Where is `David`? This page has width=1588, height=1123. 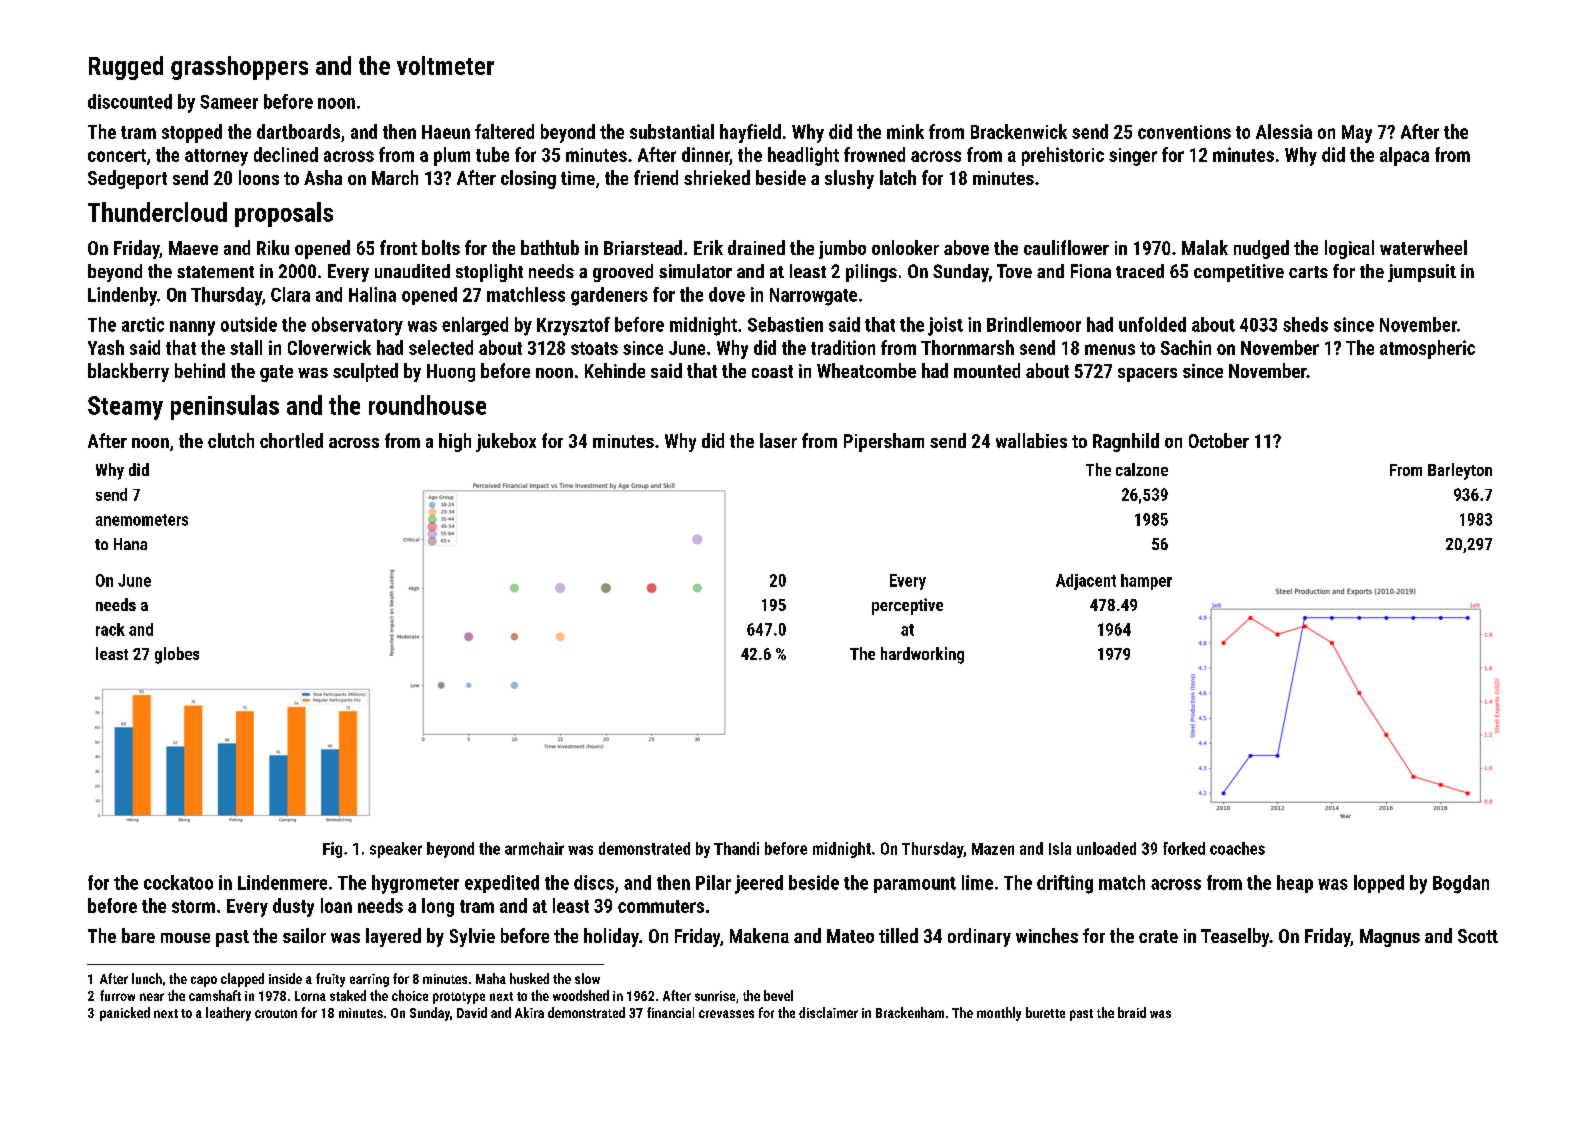
David is located at coordinates (472, 1012).
